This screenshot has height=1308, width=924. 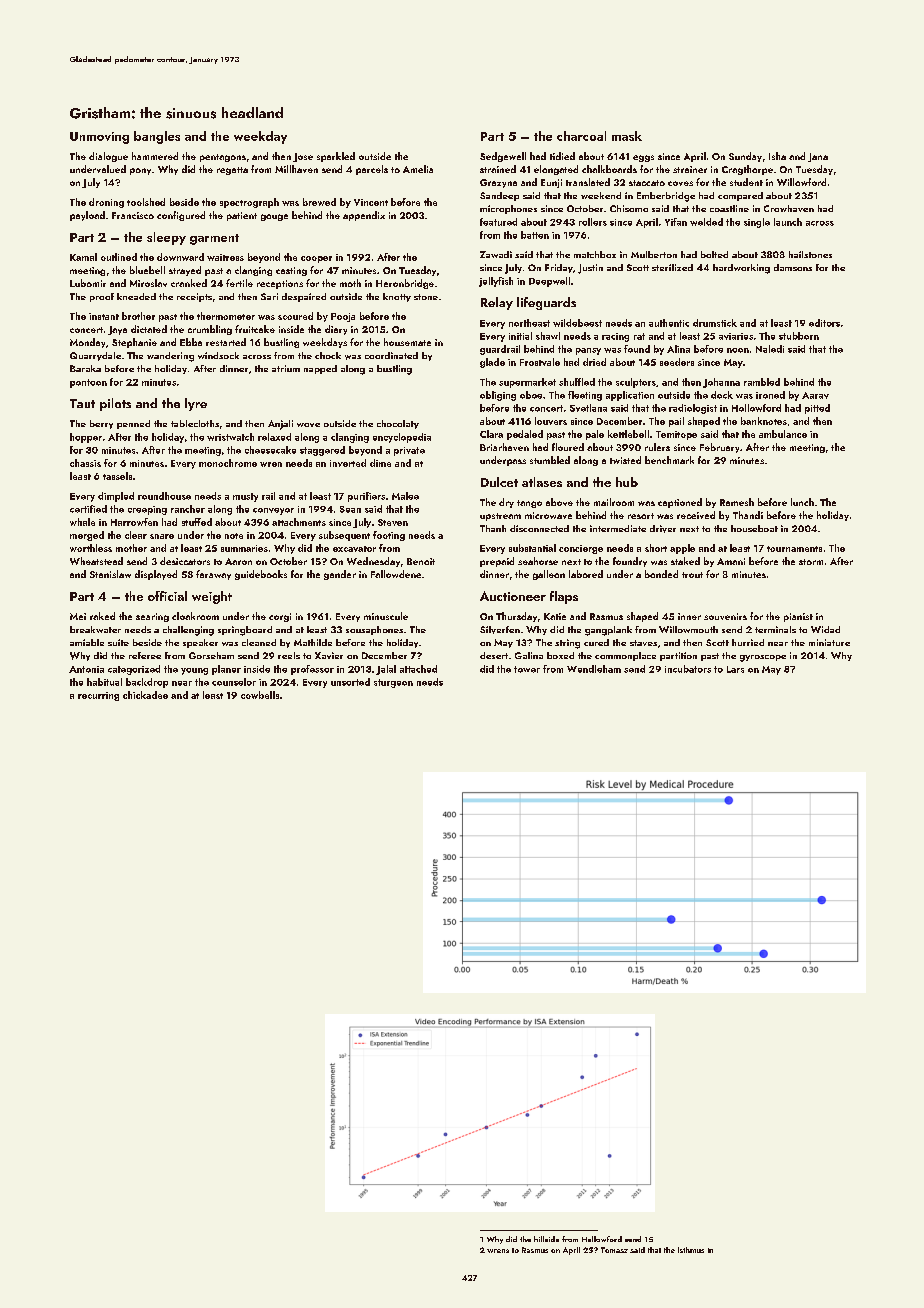 What do you see at coordinates (145, 695) in the screenshot?
I see `chickadee` at bounding box center [145, 695].
